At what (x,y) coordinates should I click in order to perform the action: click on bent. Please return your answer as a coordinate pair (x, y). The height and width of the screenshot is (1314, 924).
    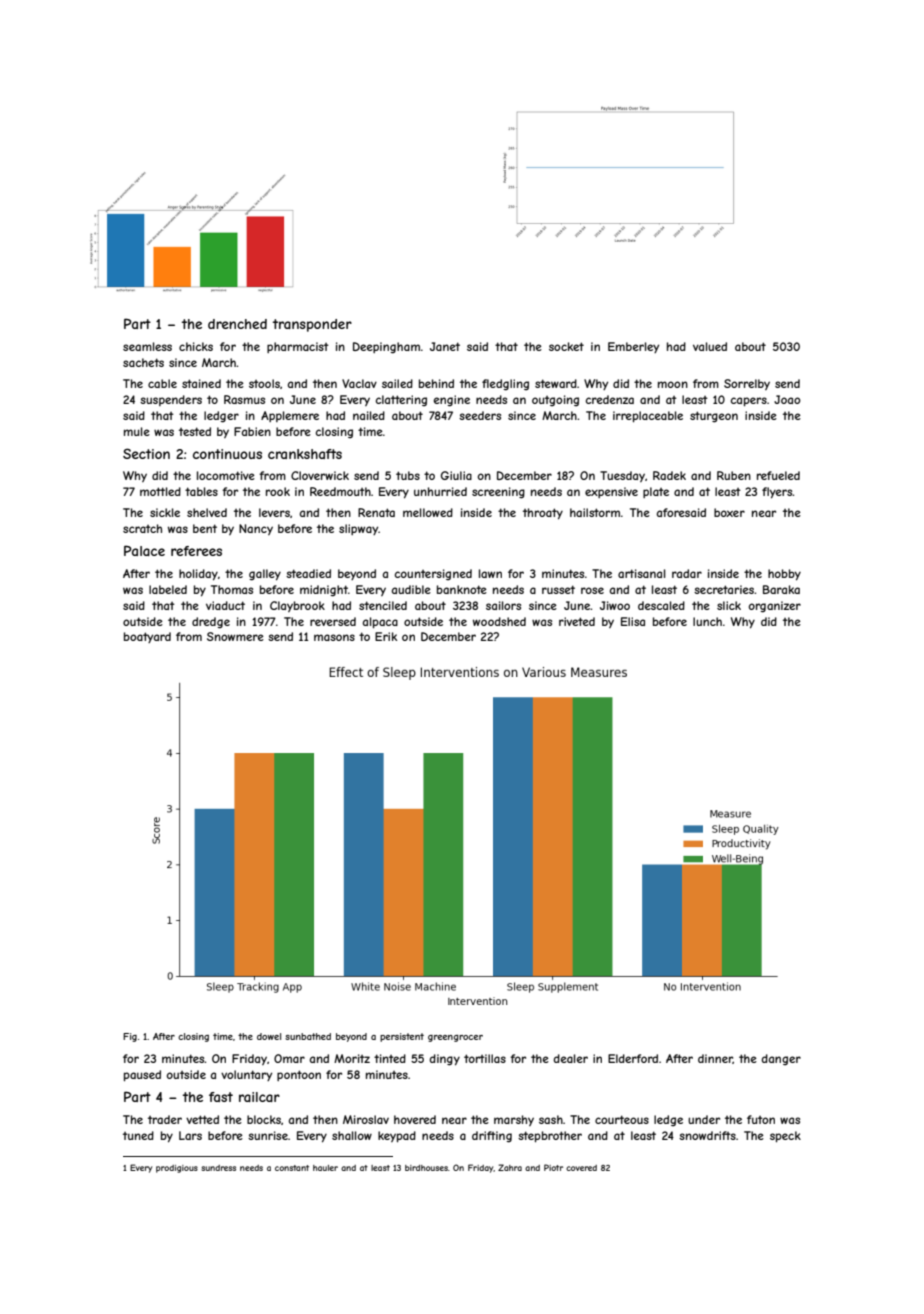
    Looking at the image, I should click on (205, 528).
